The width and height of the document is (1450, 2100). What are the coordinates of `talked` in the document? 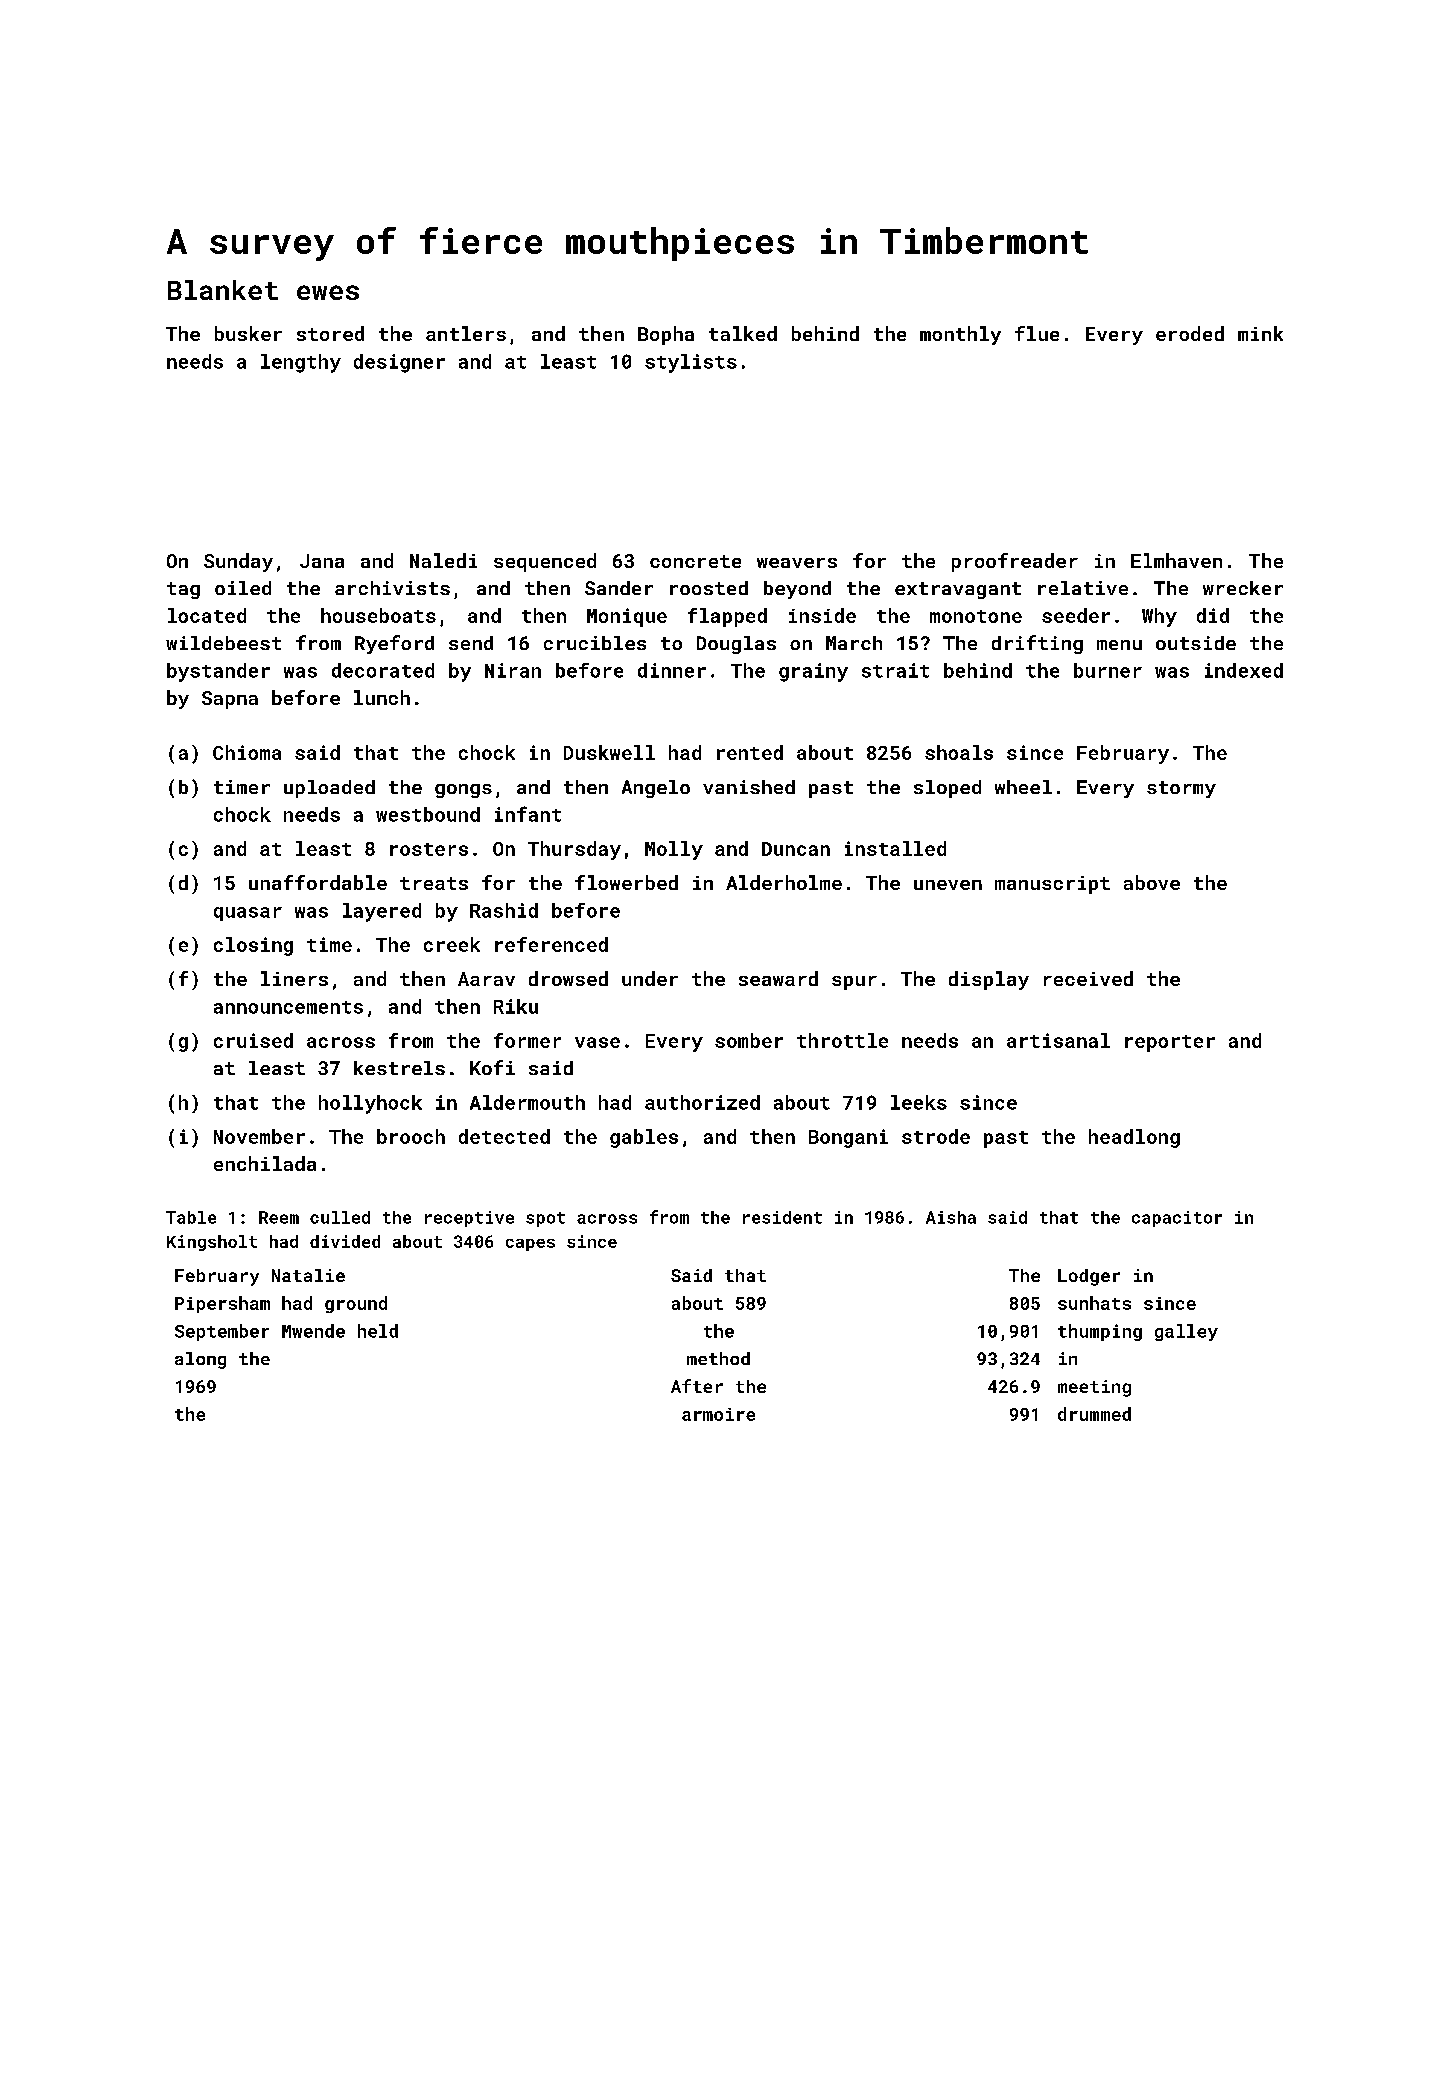 It's located at (743, 333).
